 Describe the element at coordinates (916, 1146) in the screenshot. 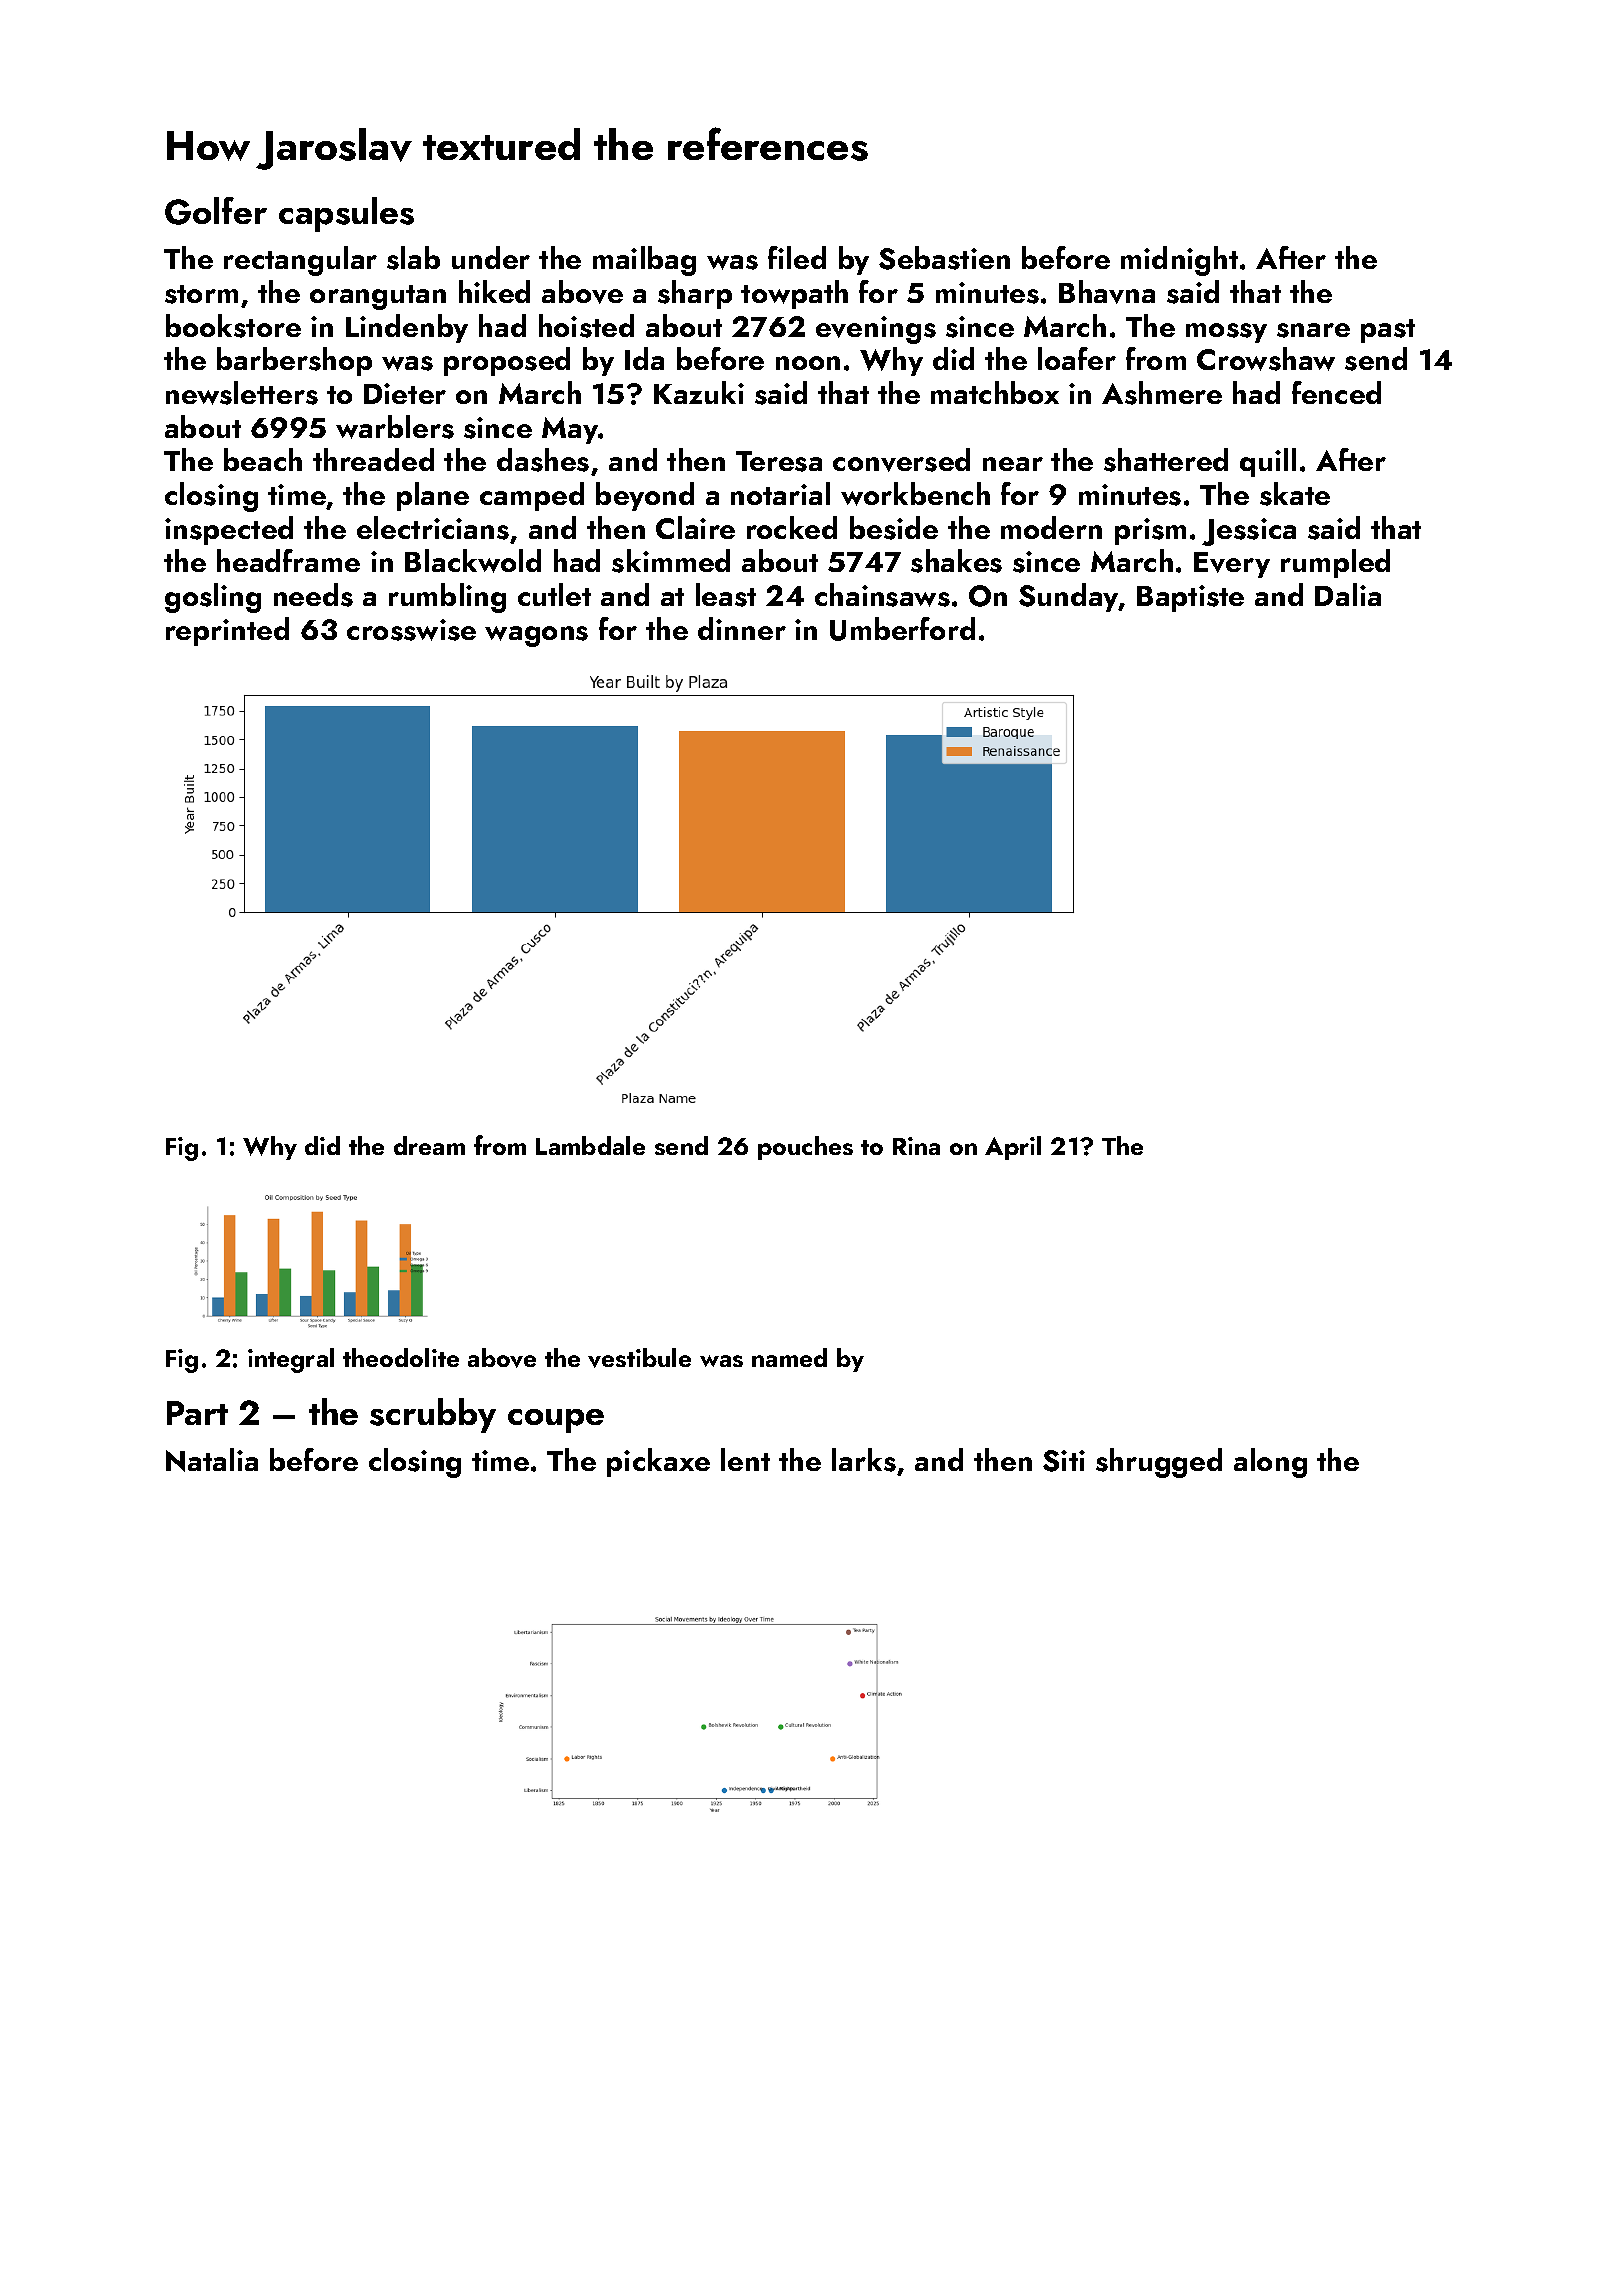

I see `Rina` at that location.
